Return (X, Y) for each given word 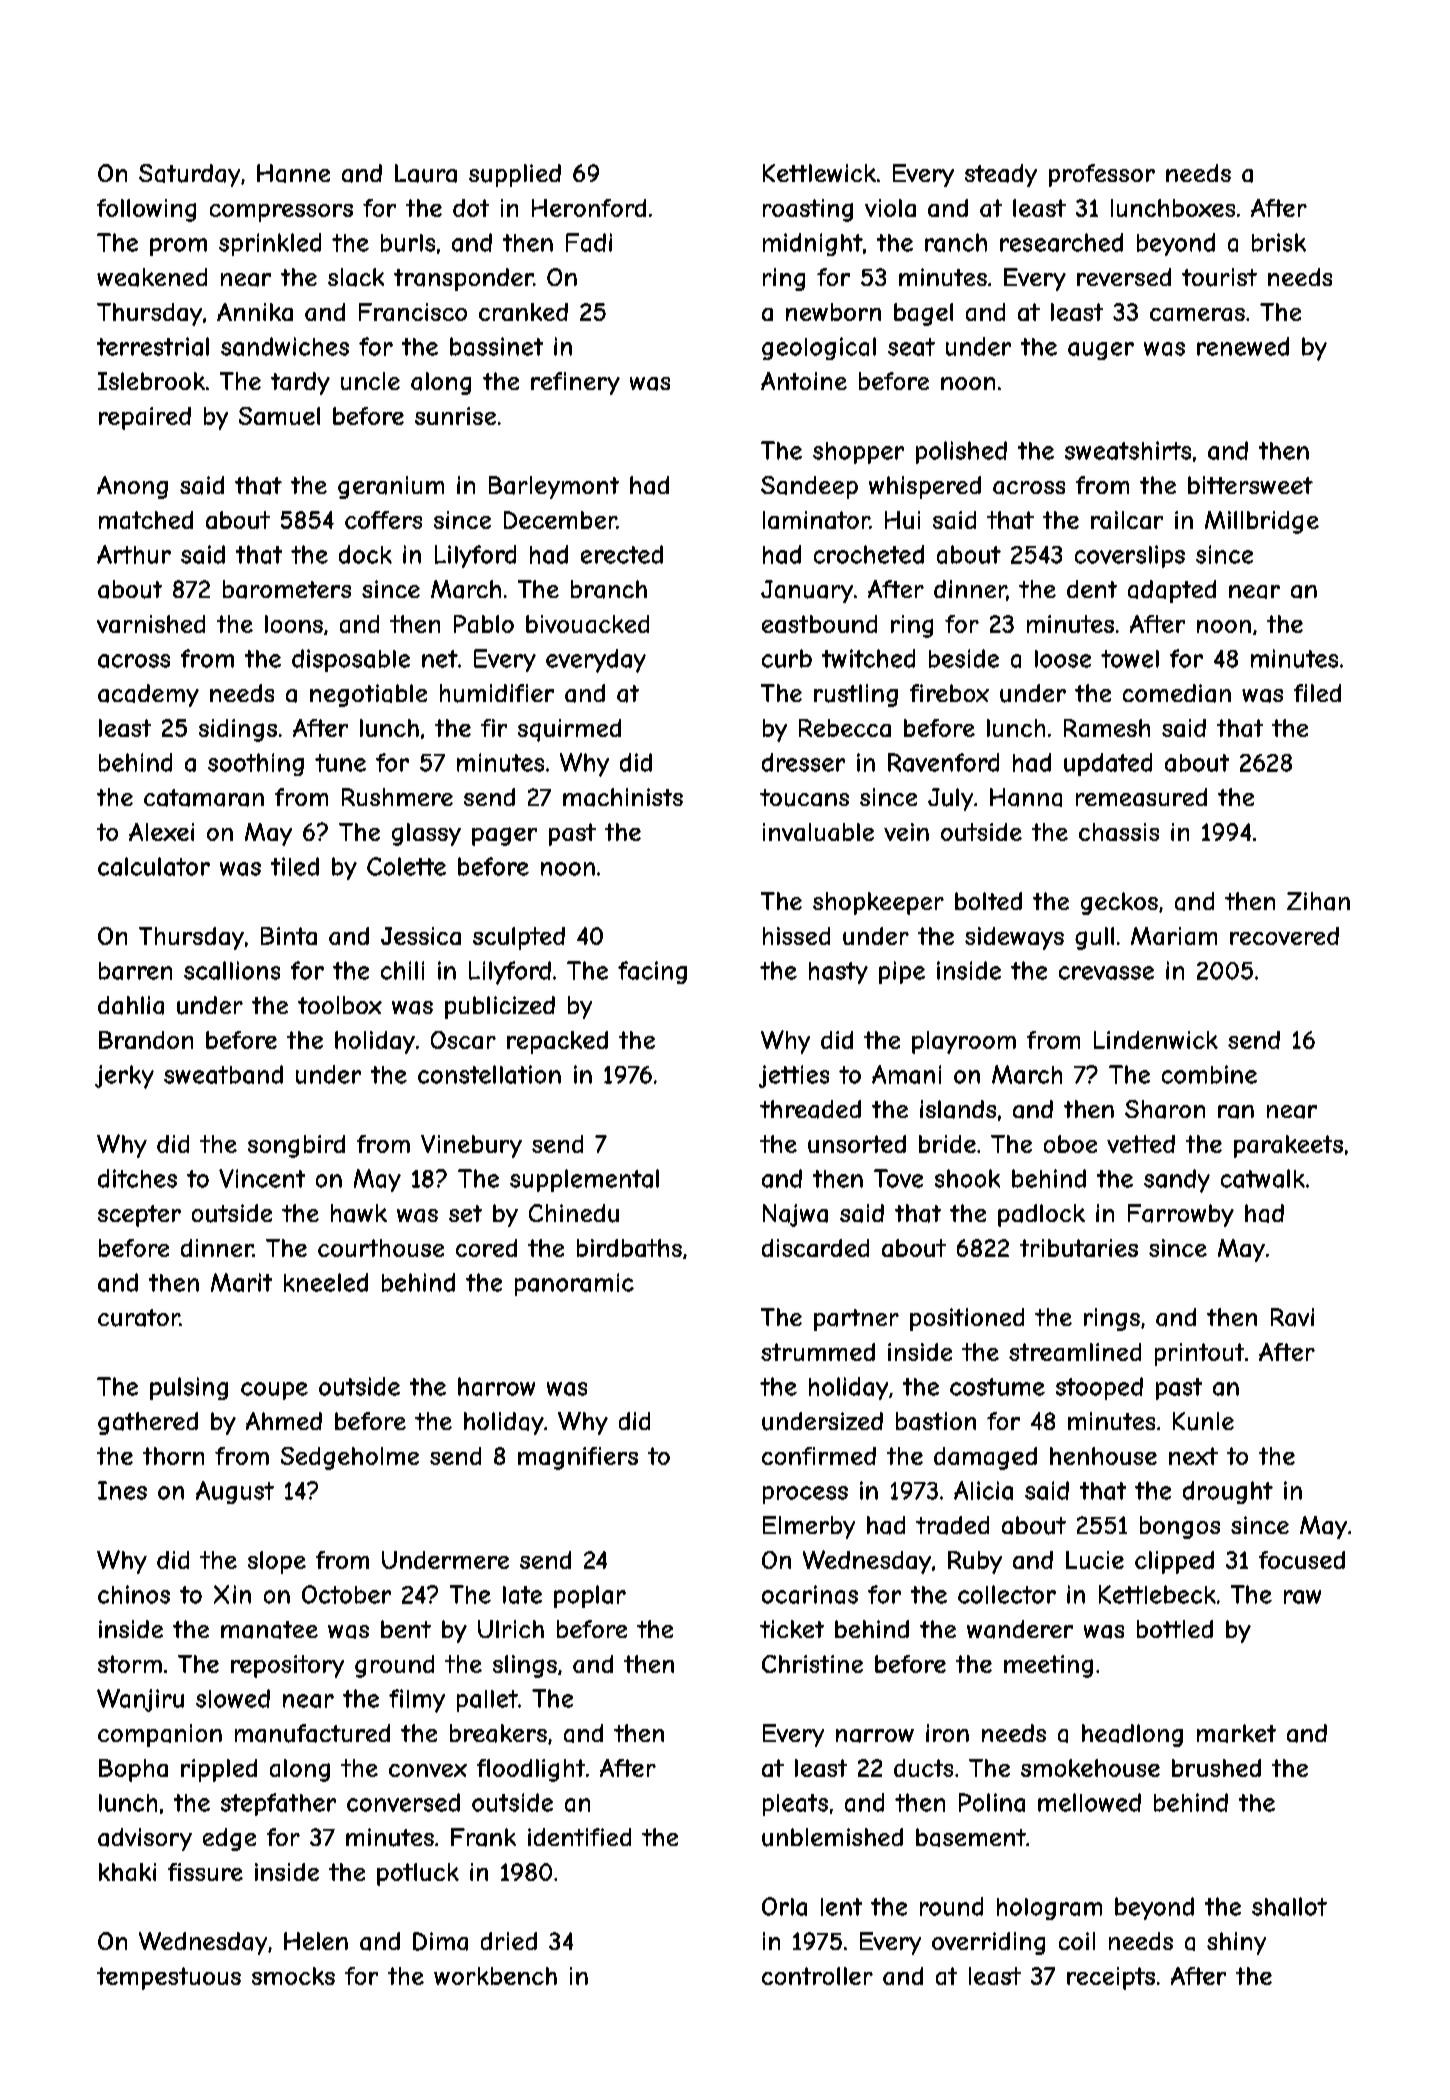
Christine (812, 1664)
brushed (1216, 1768)
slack (356, 277)
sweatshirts (1128, 450)
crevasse (1106, 973)
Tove (898, 1178)
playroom (964, 1042)
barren (135, 971)
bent (406, 1629)
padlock (1041, 1215)
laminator (816, 520)
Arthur (134, 554)
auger (1101, 351)
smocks (293, 1976)
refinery (575, 383)
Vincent (262, 1178)
